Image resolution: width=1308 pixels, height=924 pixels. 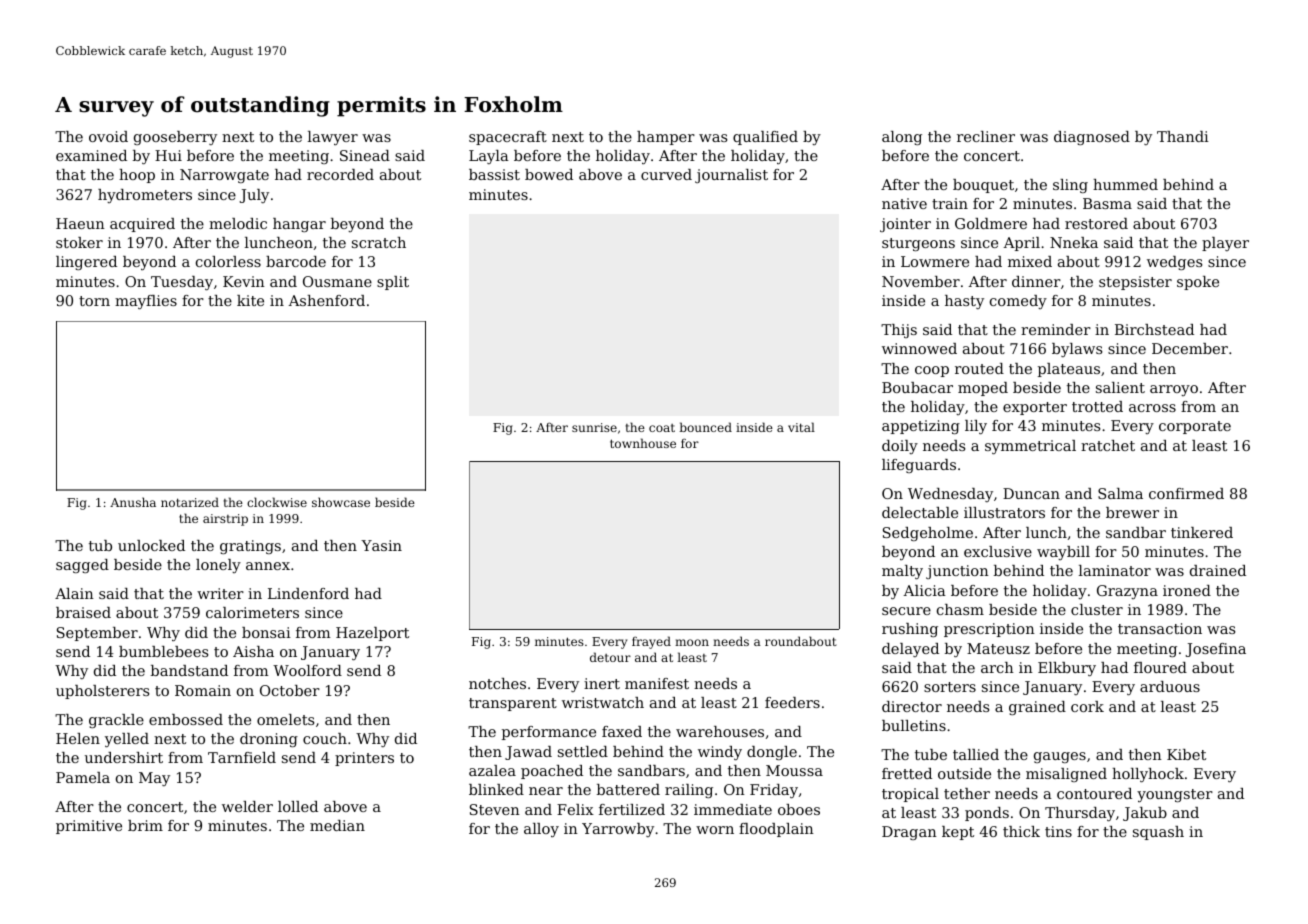 What do you see at coordinates (250, 300) in the image?
I see `kite` at bounding box center [250, 300].
